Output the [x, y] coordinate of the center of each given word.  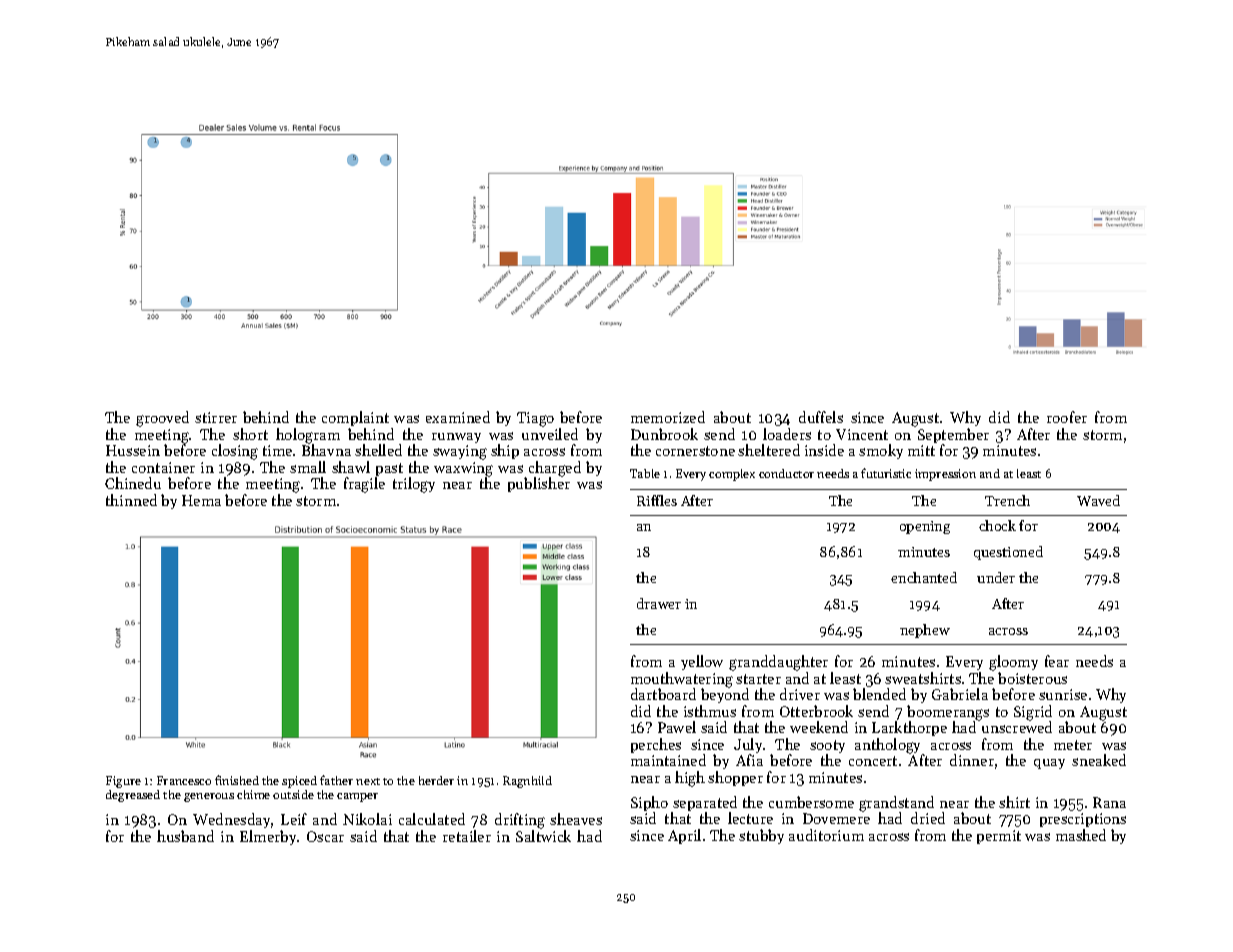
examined [458, 417]
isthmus [710, 711]
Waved [1098, 500]
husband [185, 836]
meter [1073, 745]
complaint [355, 418]
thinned [131, 500]
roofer [1067, 417]
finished [237, 780]
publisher [539, 485]
